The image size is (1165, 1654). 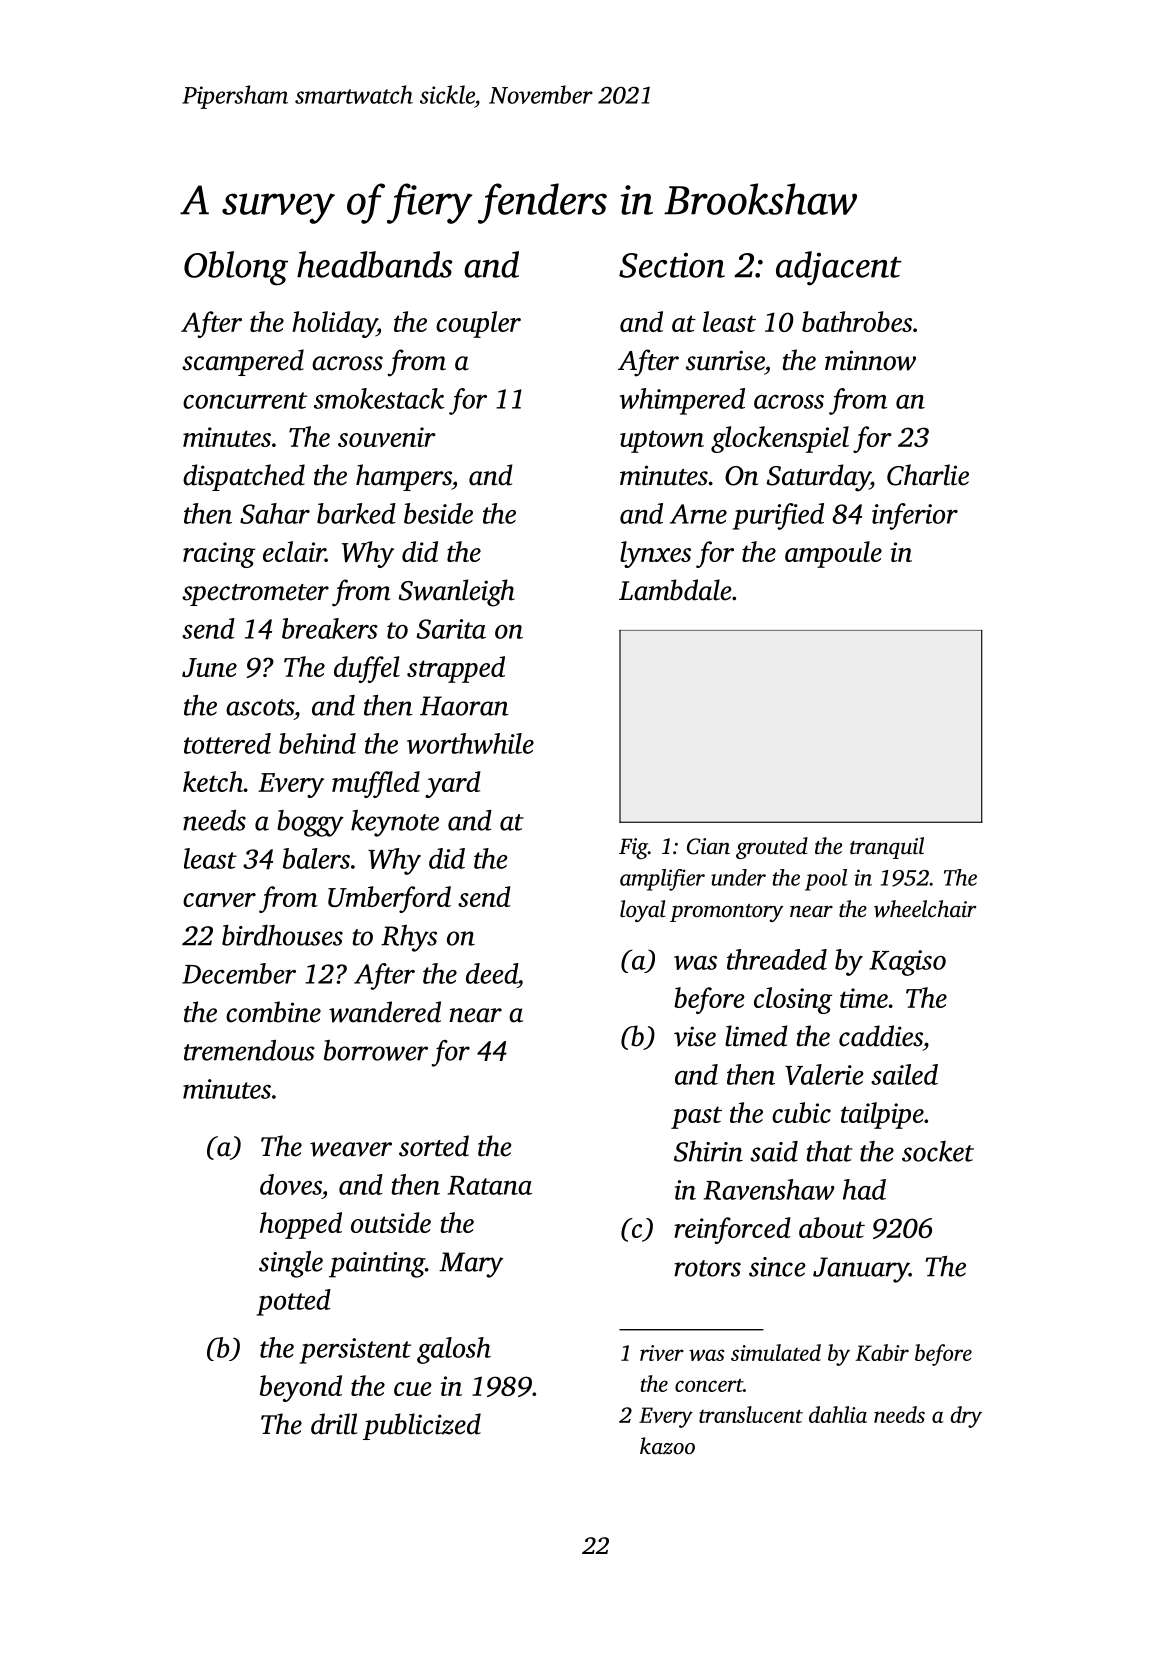 What do you see at coordinates (367, 669) in the document?
I see `duffel` at bounding box center [367, 669].
